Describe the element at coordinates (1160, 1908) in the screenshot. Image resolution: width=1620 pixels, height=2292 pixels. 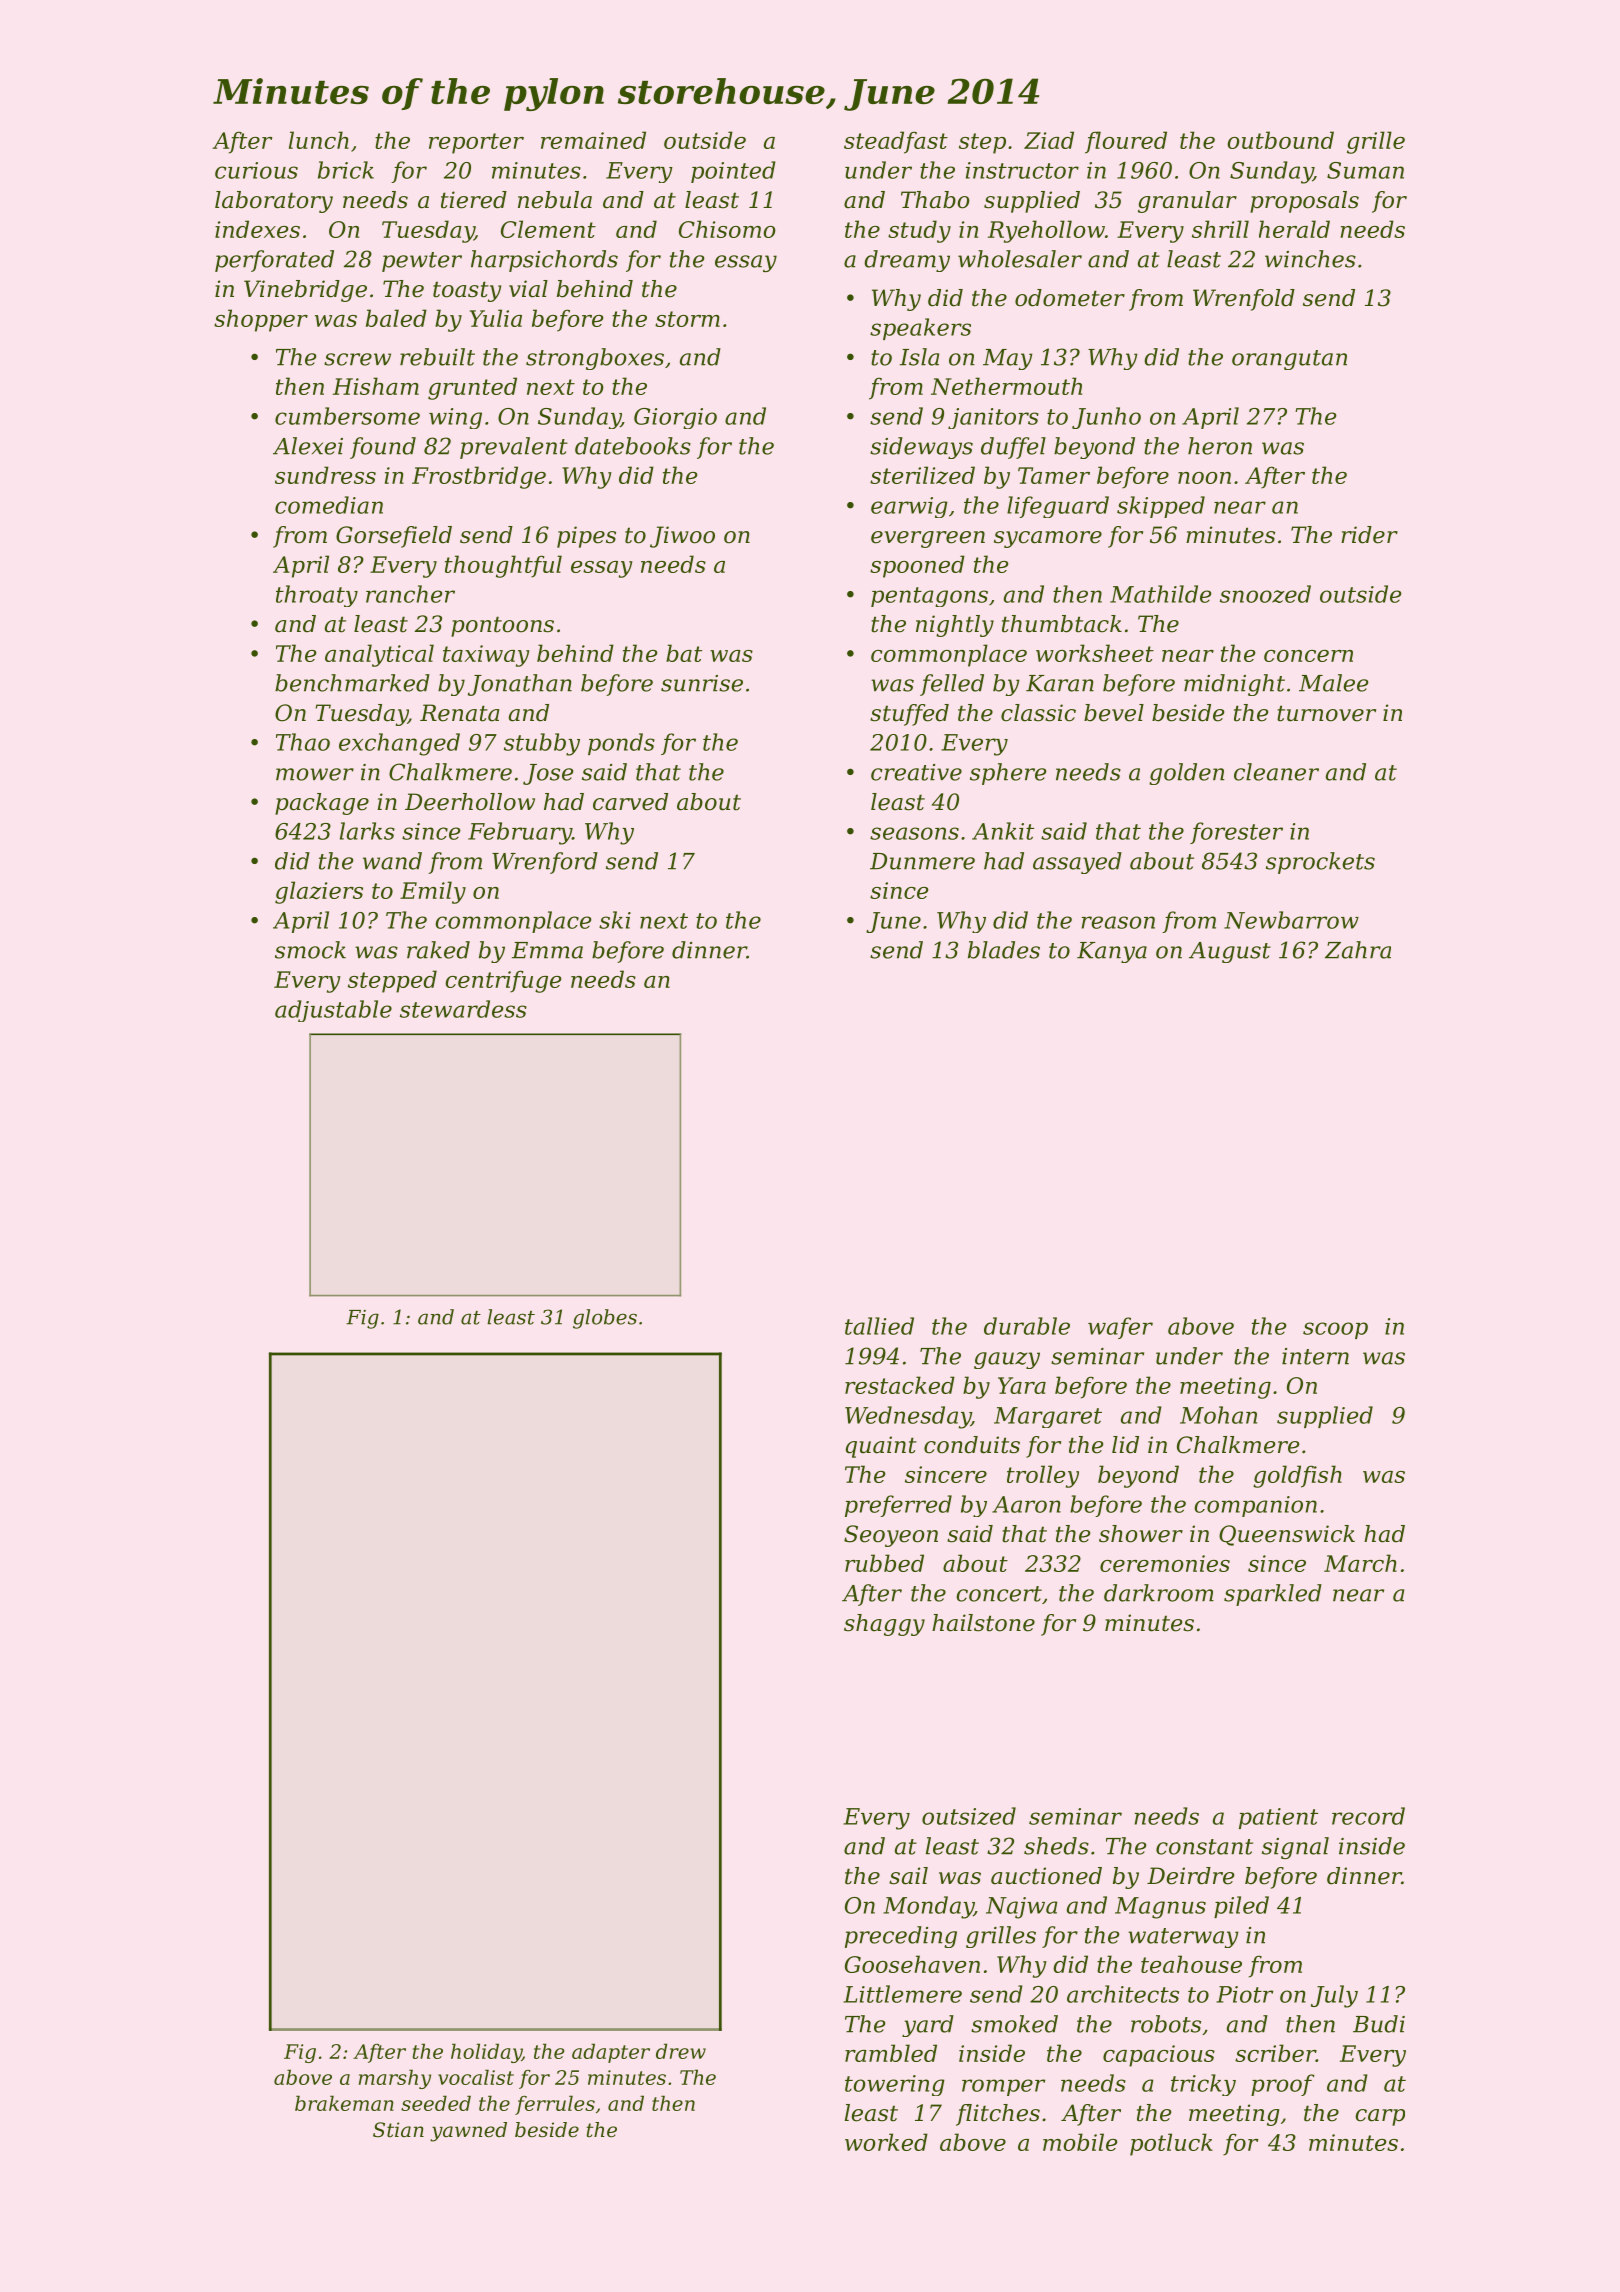
I see `Magnus` at that location.
